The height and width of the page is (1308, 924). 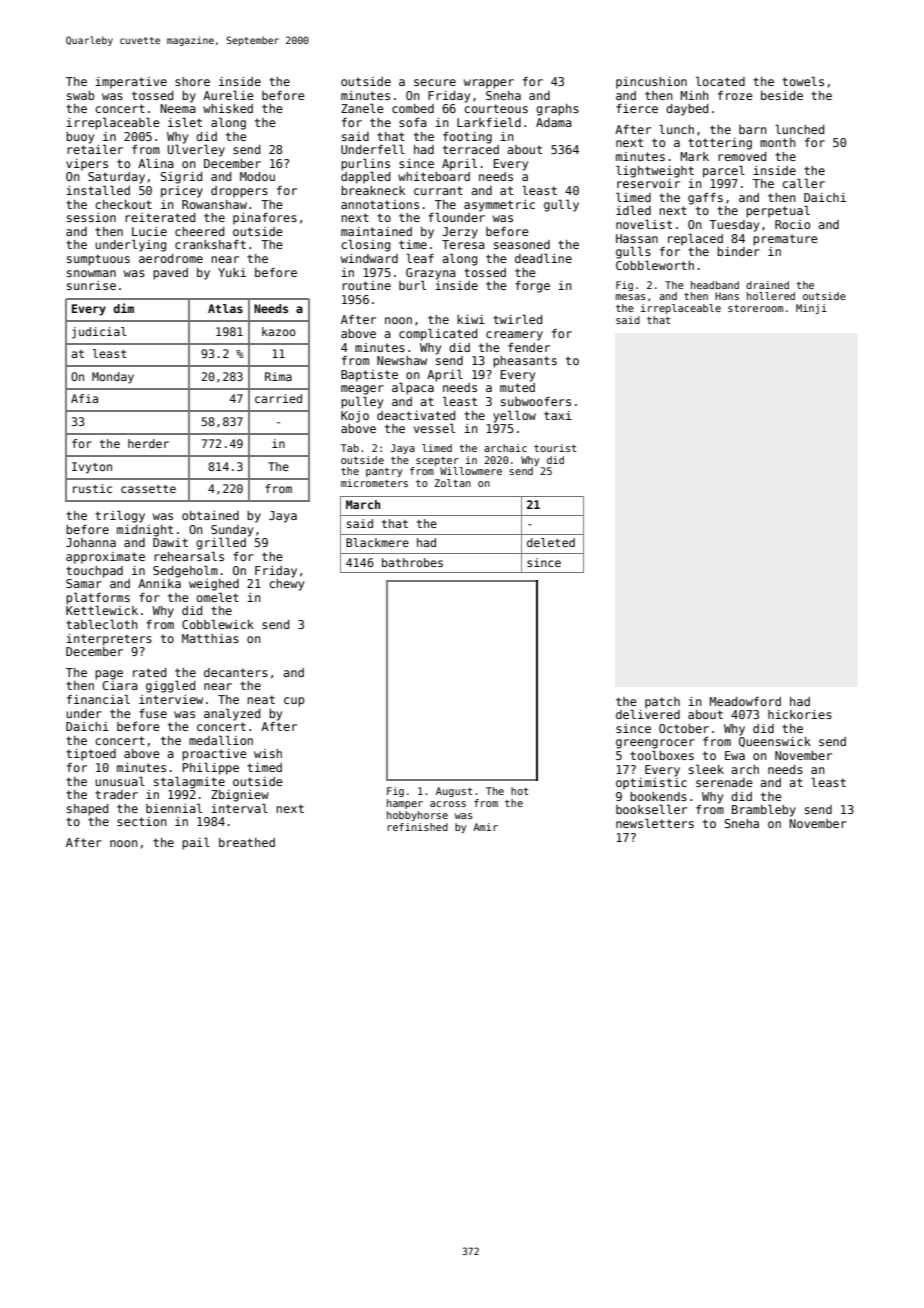 I want to click on storeroom, so click(x=755, y=308).
